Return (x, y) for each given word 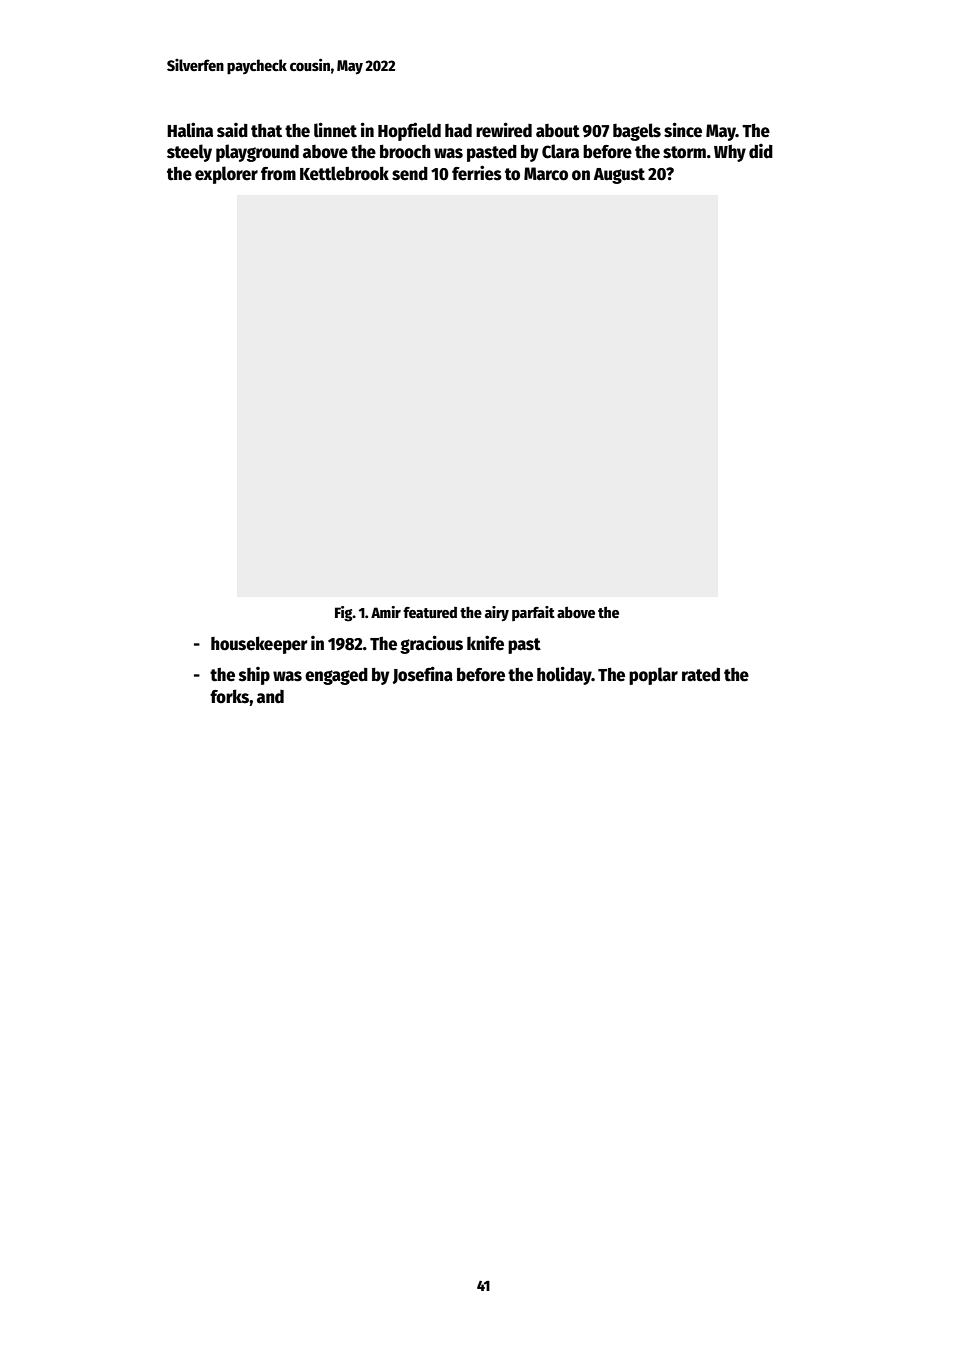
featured (430, 612)
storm (684, 152)
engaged (336, 676)
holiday (564, 675)
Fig (344, 614)
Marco (546, 174)
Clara (560, 151)
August (619, 176)
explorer (226, 175)
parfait (533, 613)
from (278, 174)
